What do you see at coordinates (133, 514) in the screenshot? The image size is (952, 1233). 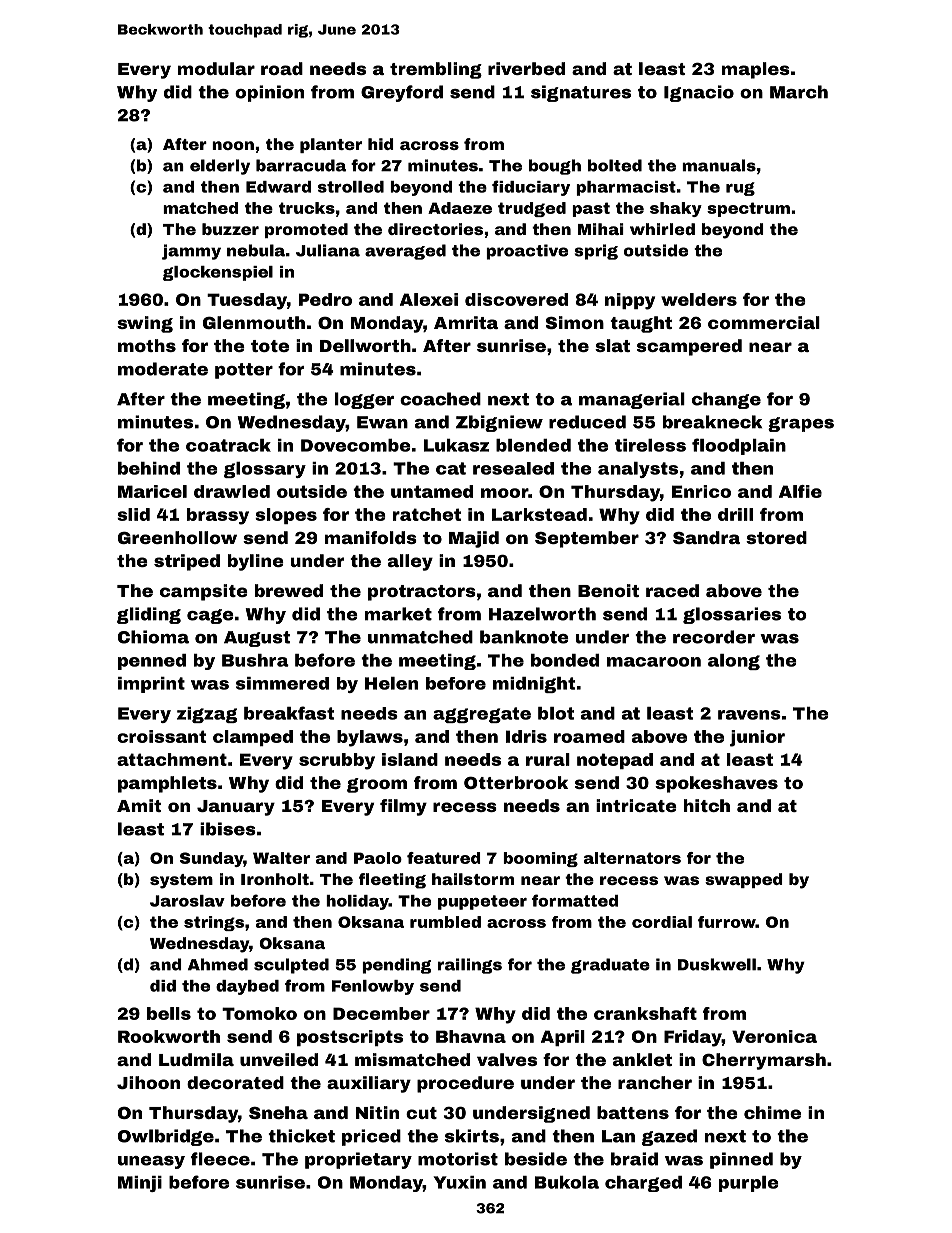 I see `slid` at bounding box center [133, 514].
